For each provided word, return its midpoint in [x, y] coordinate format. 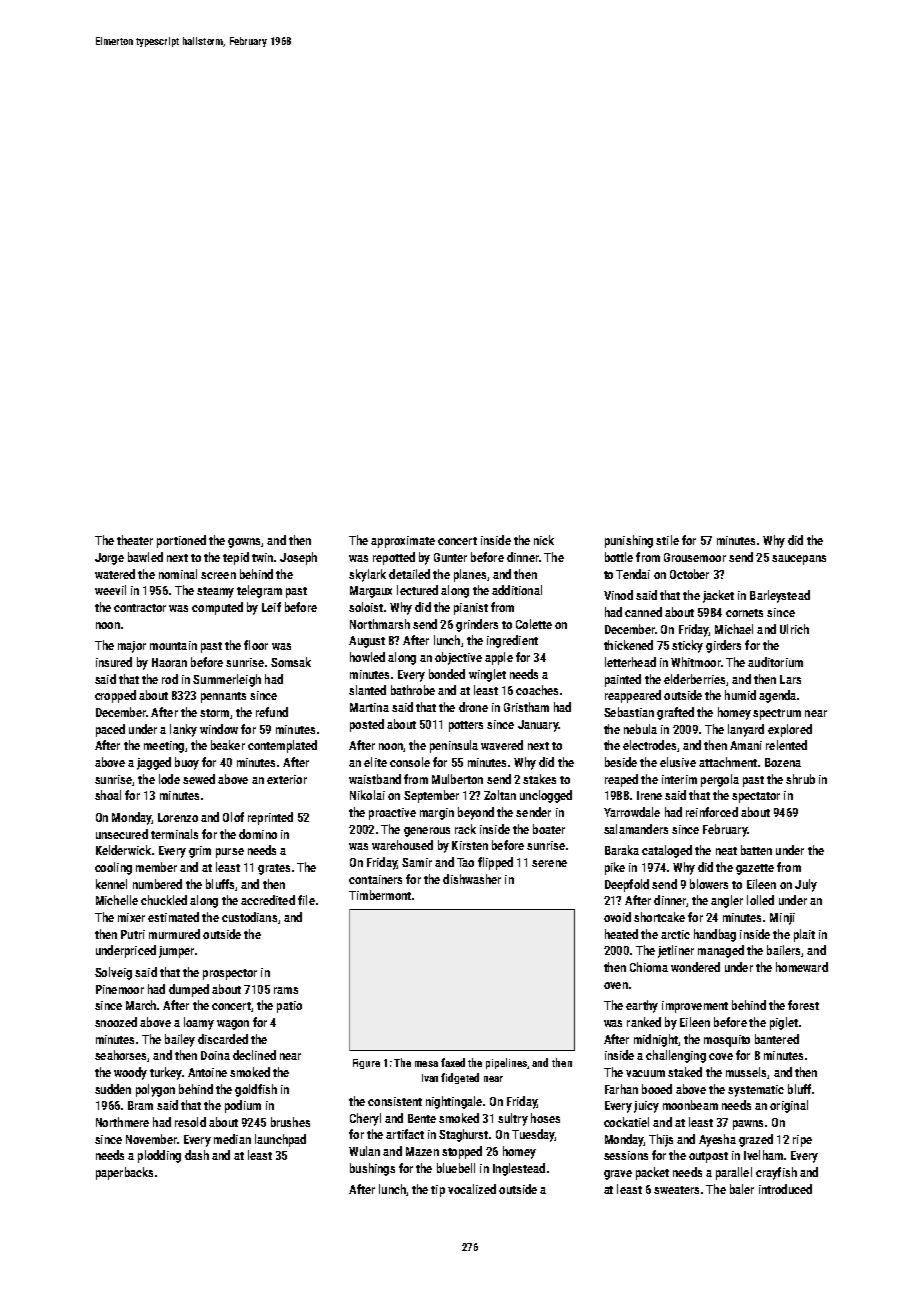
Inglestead [519, 1169]
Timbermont [380, 895]
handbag [715, 935]
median [232, 1139]
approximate [403, 542]
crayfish [776, 1173]
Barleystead [780, 596]
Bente [422, 1118]
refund [272, 712]
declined [254, 1055]
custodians [249, 917]
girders [723, 646]
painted [623, 680]
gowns [244, 543]
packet [652, 1173]
